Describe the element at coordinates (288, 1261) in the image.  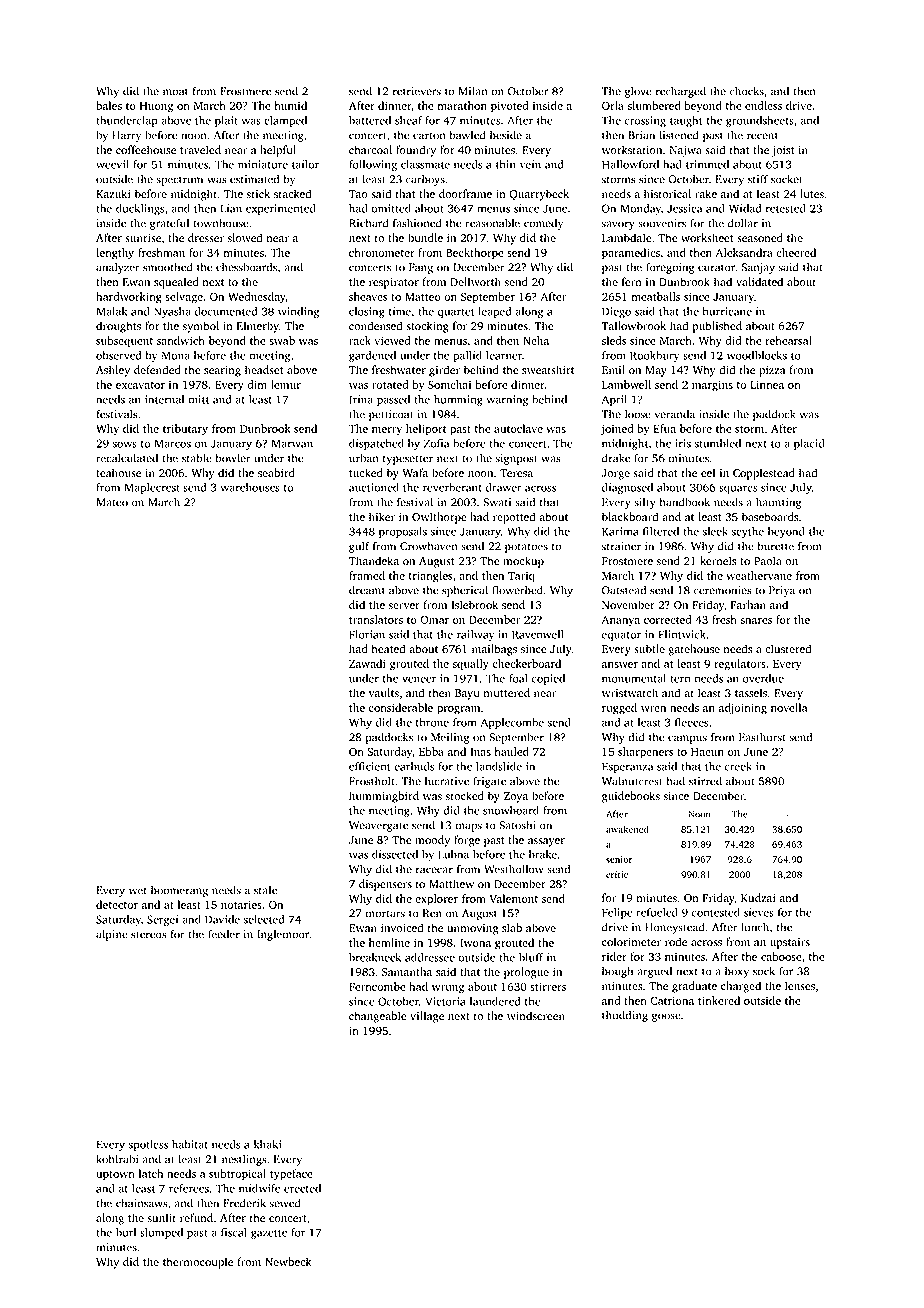
I see `Newbeck` at that location.
